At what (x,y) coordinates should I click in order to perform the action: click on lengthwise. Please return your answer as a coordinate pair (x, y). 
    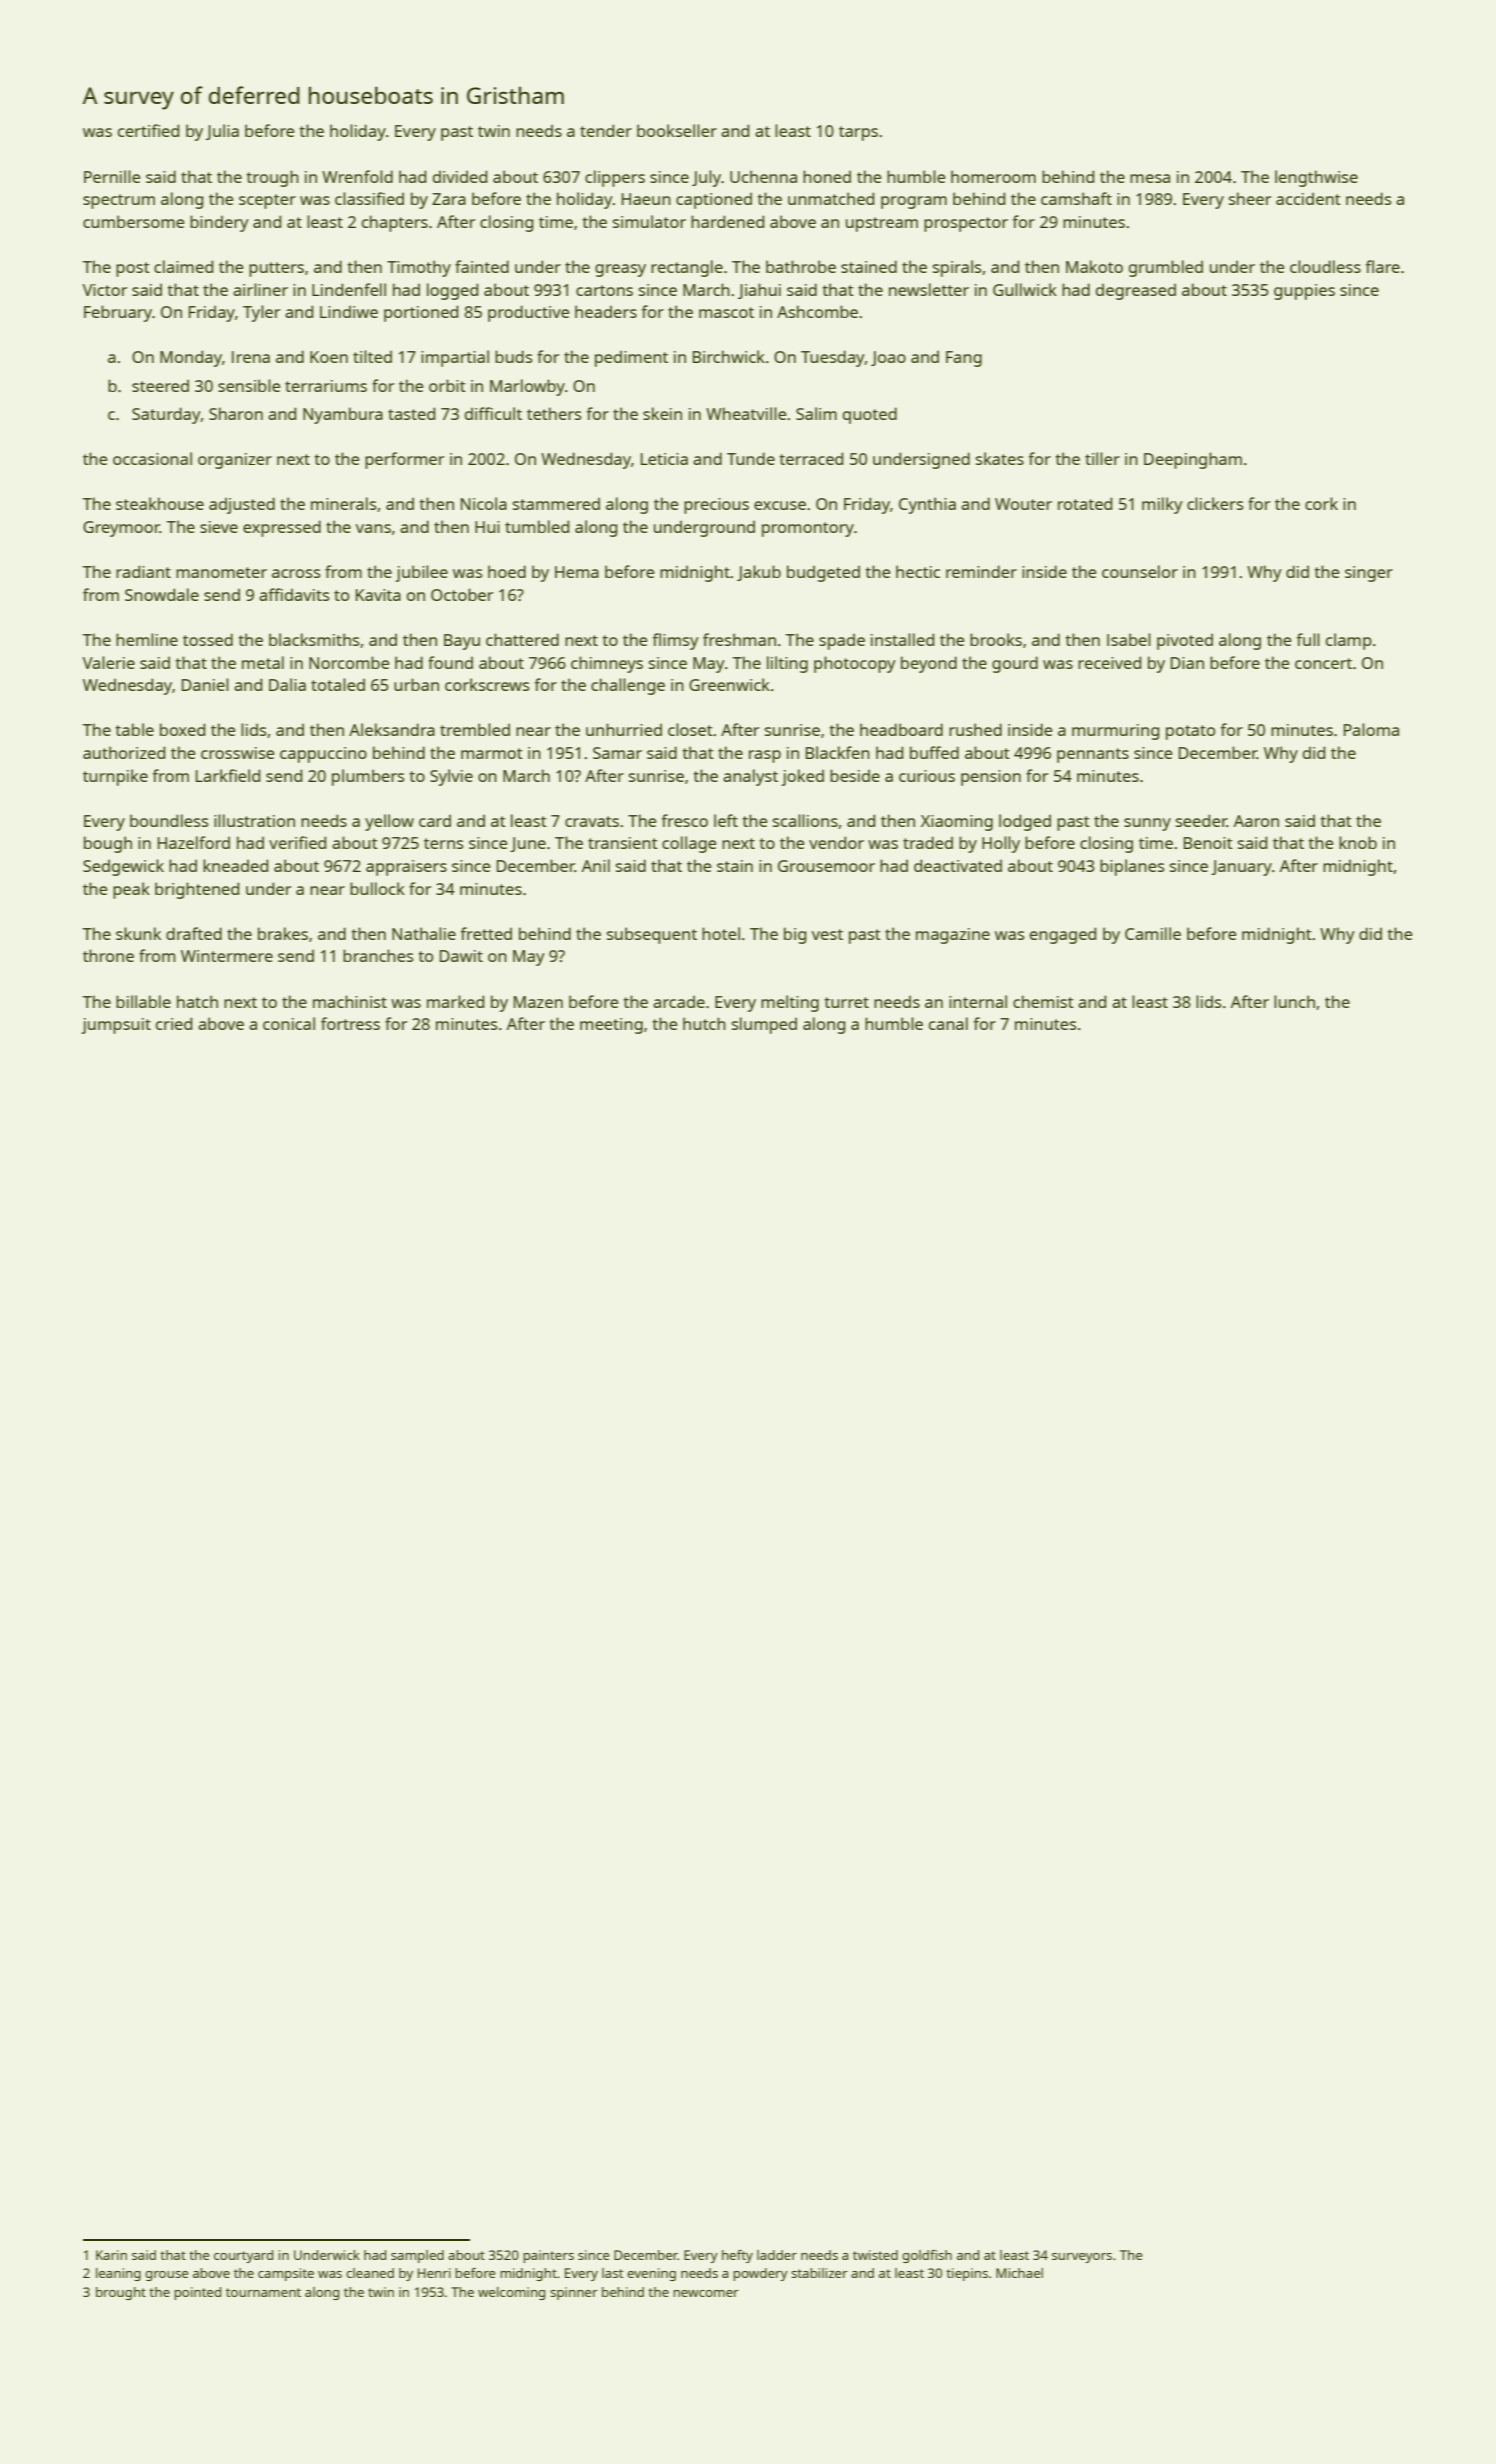
    Looking at the image, I should click on (1316, 178).
